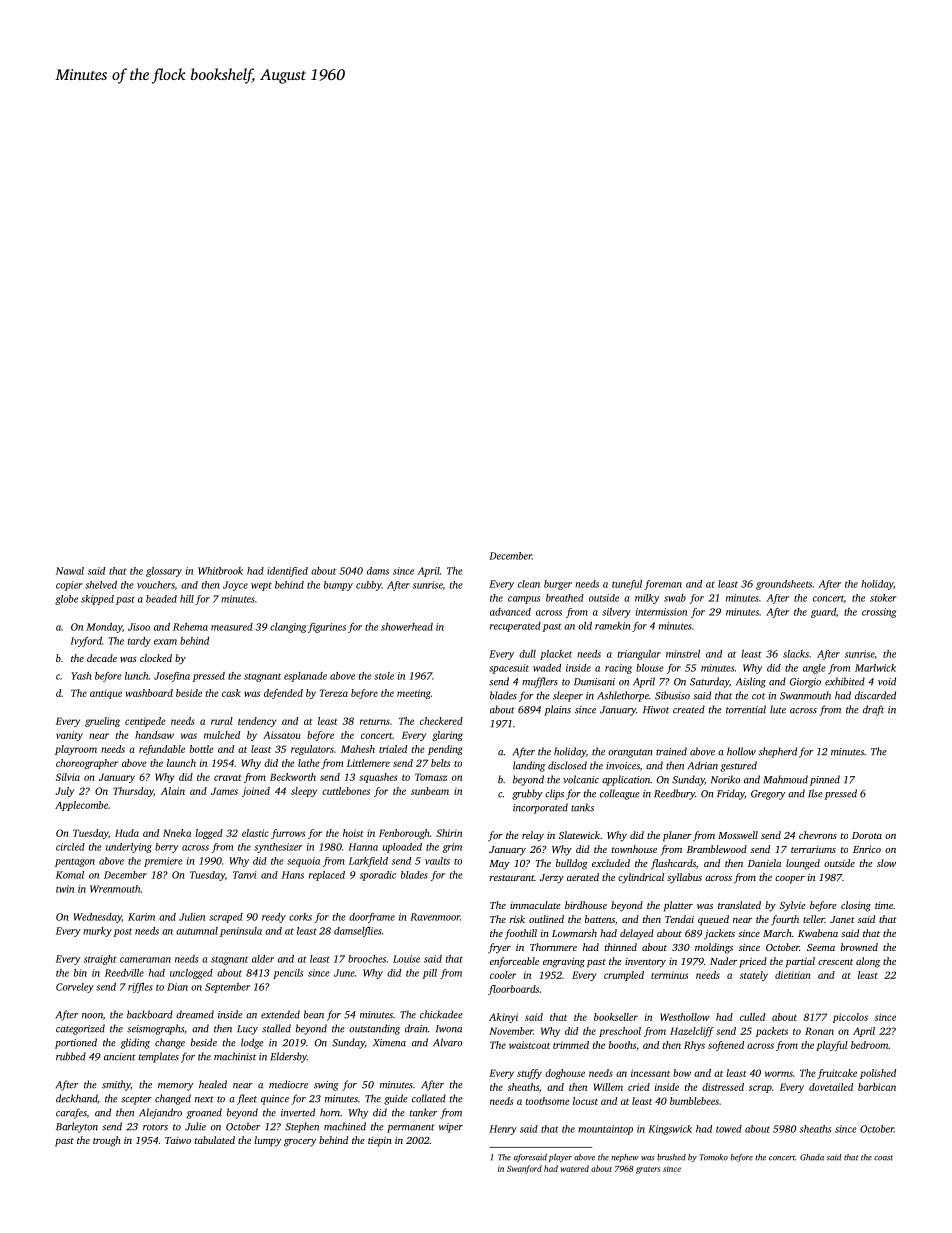 The image size is (952, 1233). What do you see at coordinates (529, 766) in the screenshot?
I see `landing` at bounding box center [529, 766].
